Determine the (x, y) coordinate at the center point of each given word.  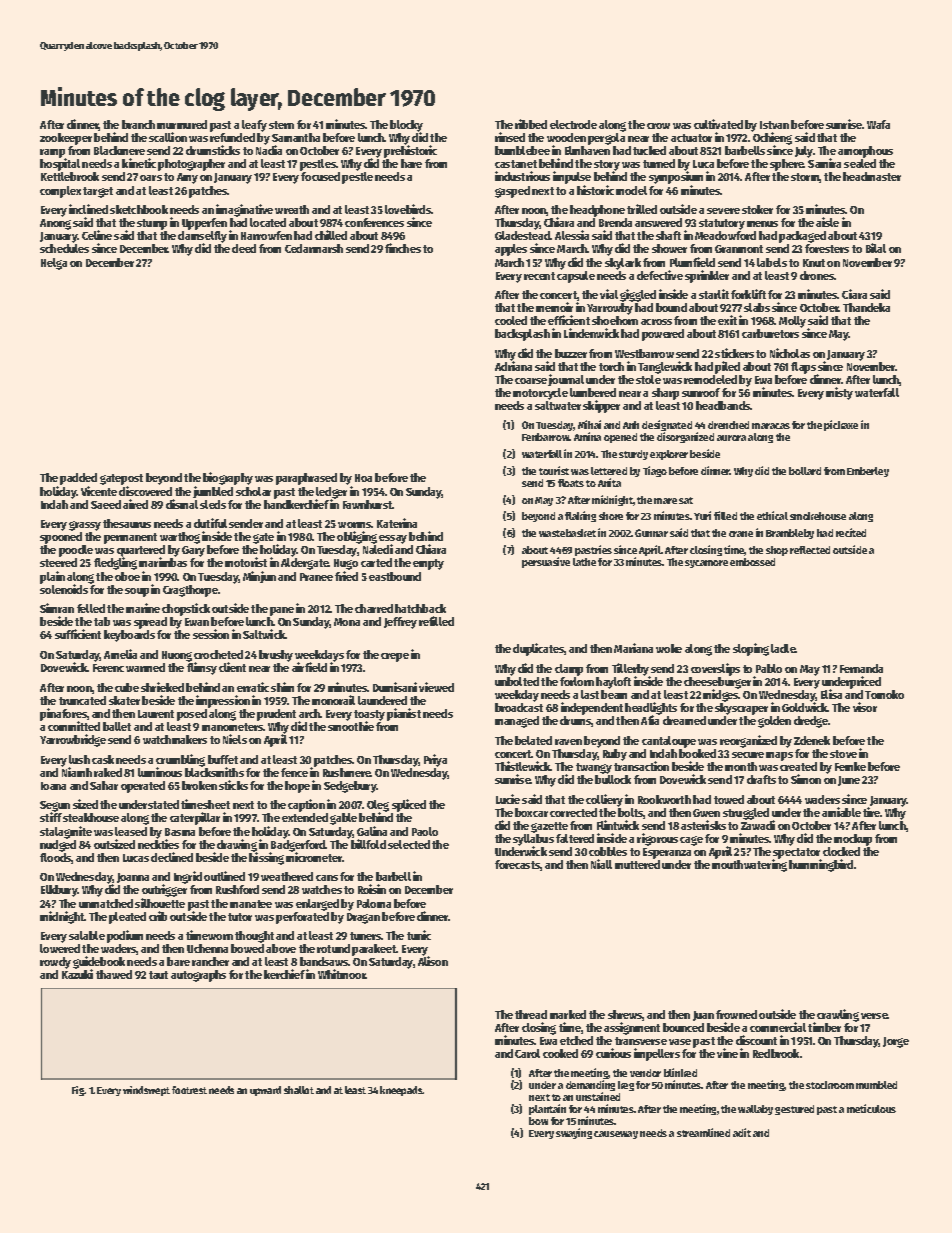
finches (403, 248)
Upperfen (204, 224)
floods (56, 858)
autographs (198, 976)
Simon (806, 779)
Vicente (99, 491)
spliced (409, 805)
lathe (584, 562)
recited (851, 532)
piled (727, 367)
